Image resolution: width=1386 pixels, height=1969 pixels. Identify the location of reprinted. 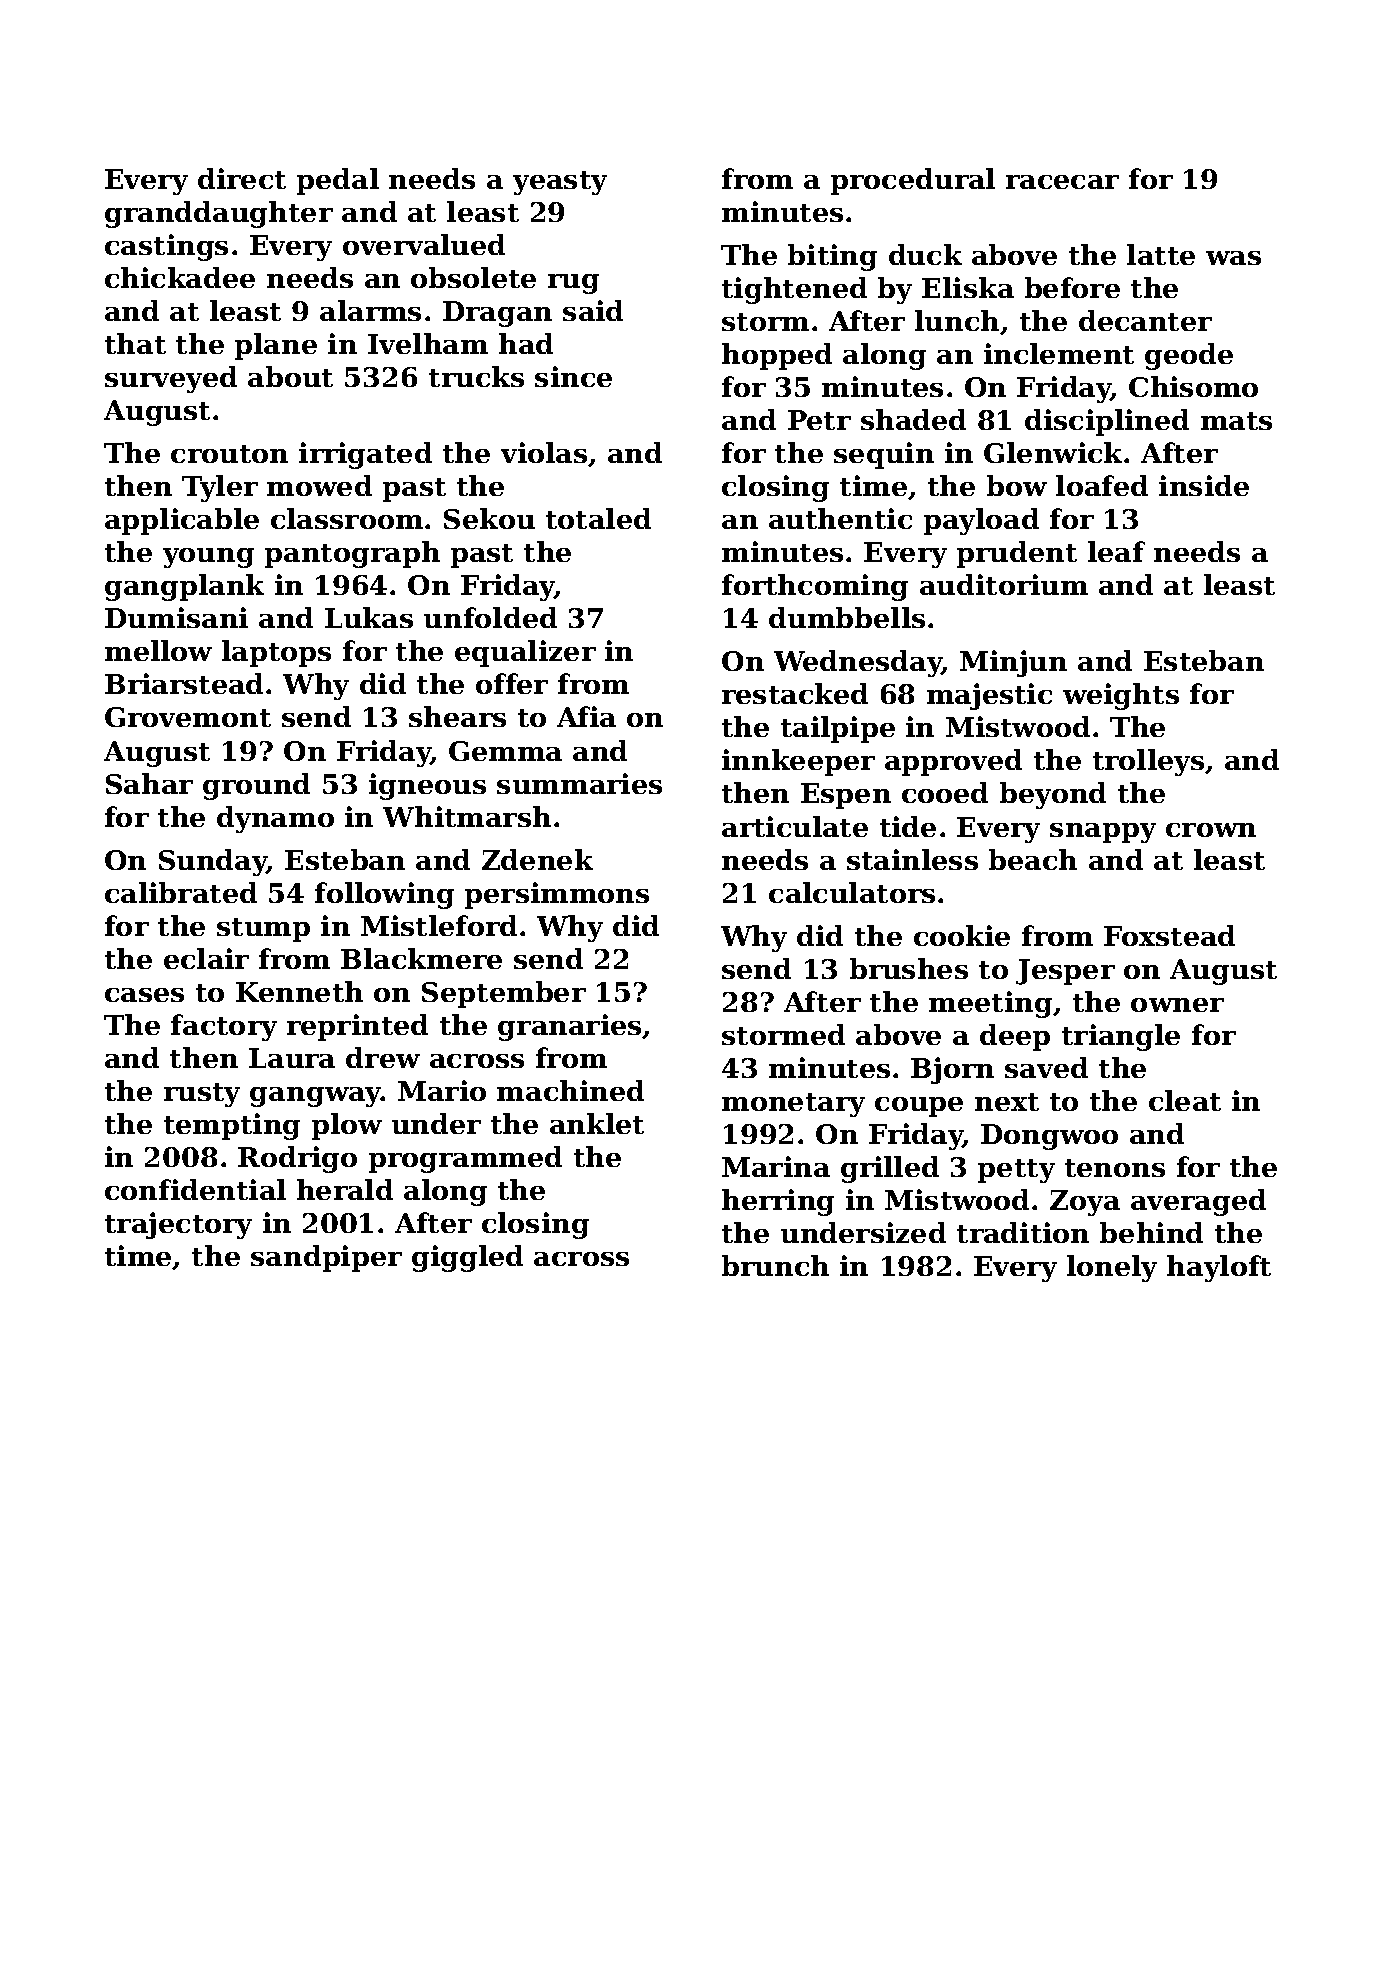
(357, 1027).
